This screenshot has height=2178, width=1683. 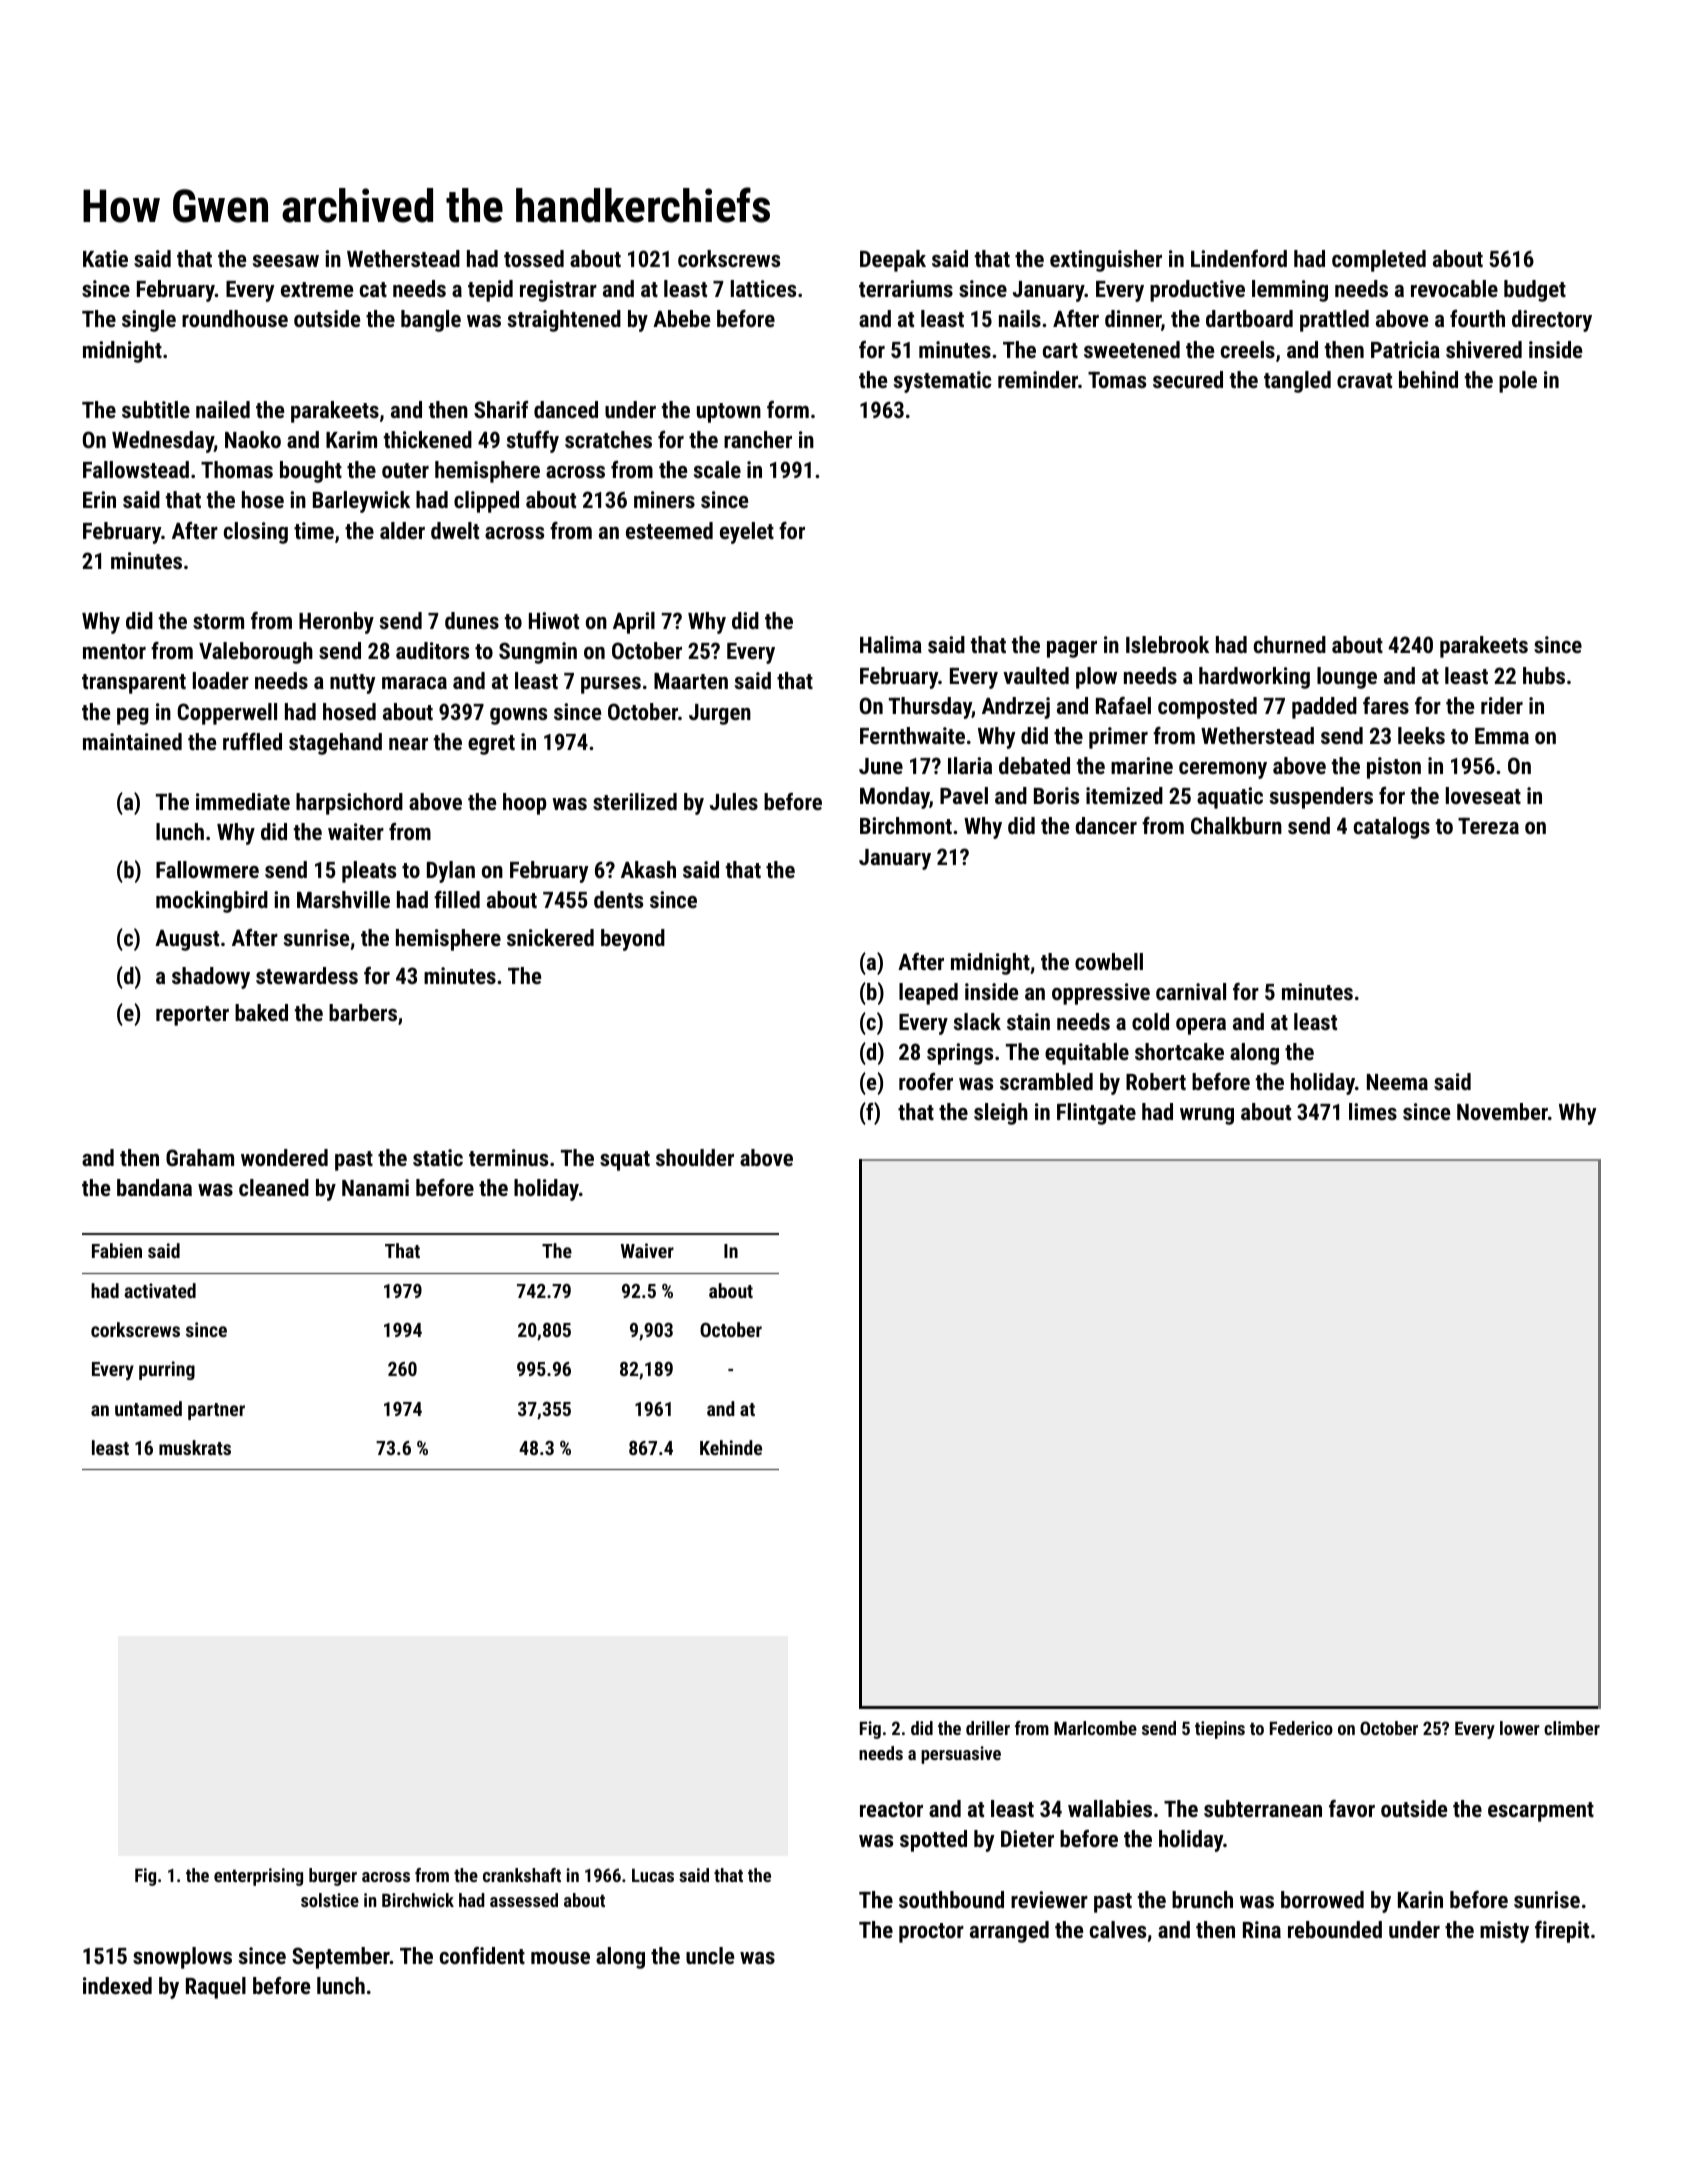 I want to click on shoulder, so click(x=695, y=1157).
